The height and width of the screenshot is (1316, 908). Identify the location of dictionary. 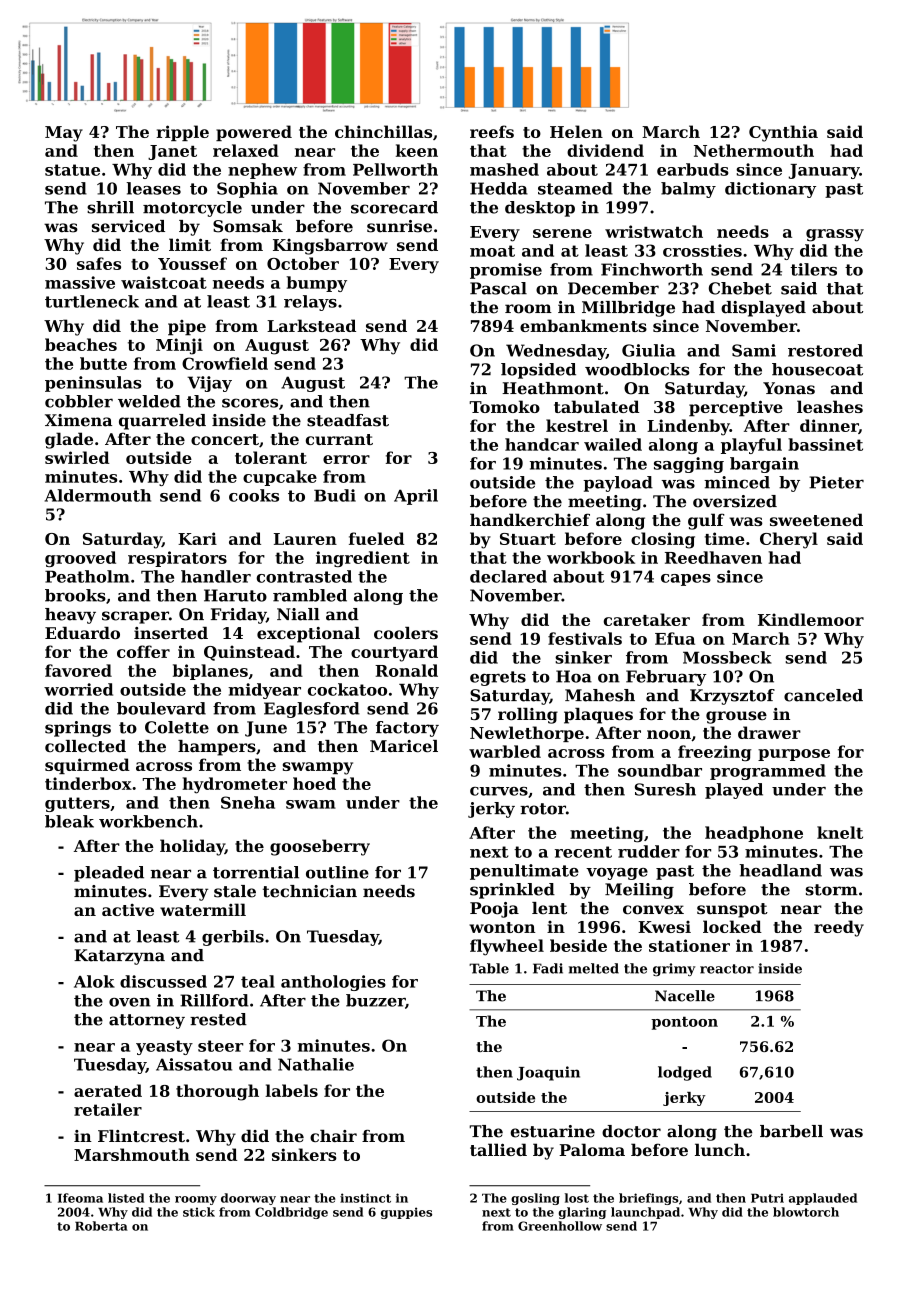
(770, 190).
